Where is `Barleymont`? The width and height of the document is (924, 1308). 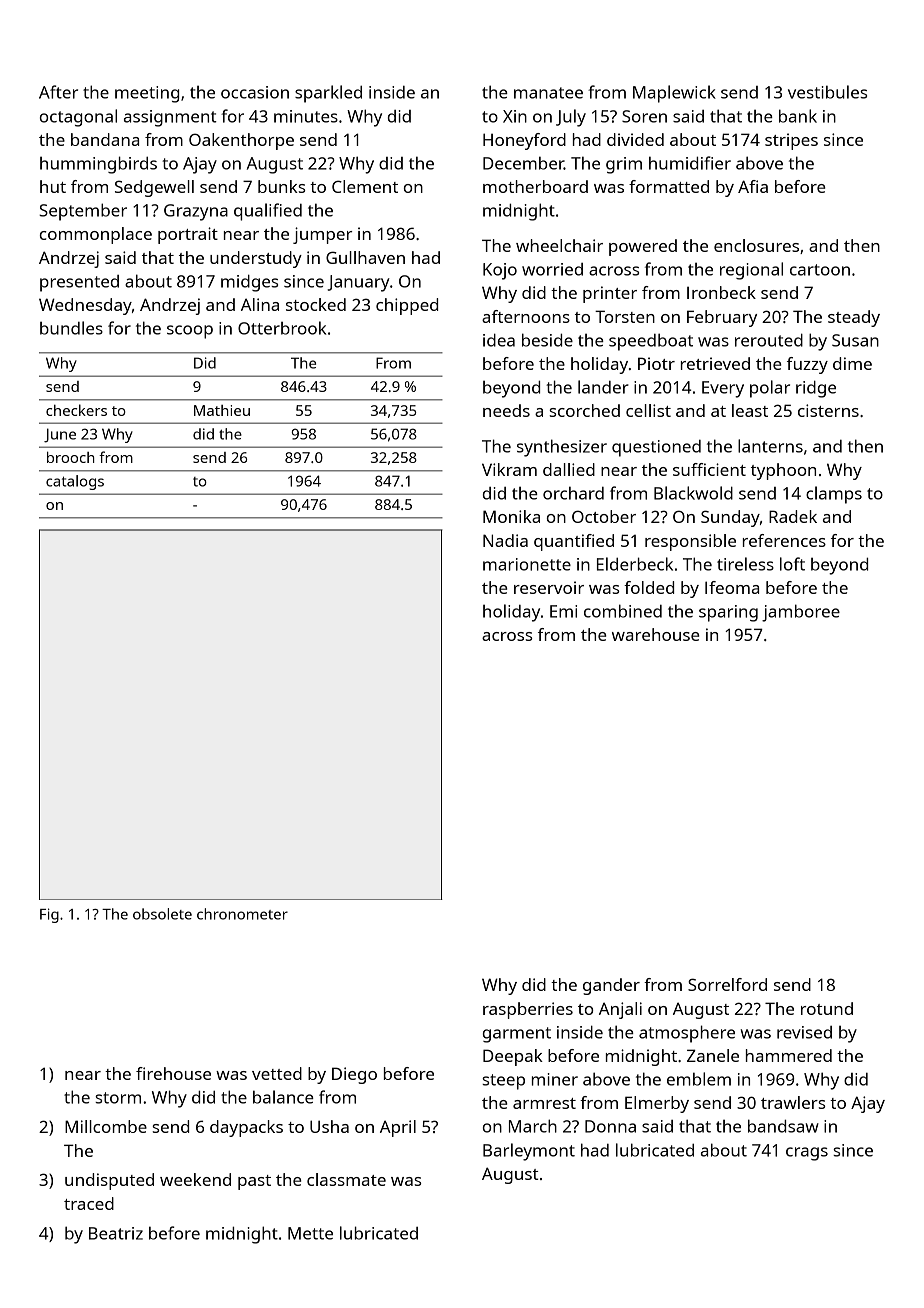 Barleymont is located at coordinates (529, 1152).
